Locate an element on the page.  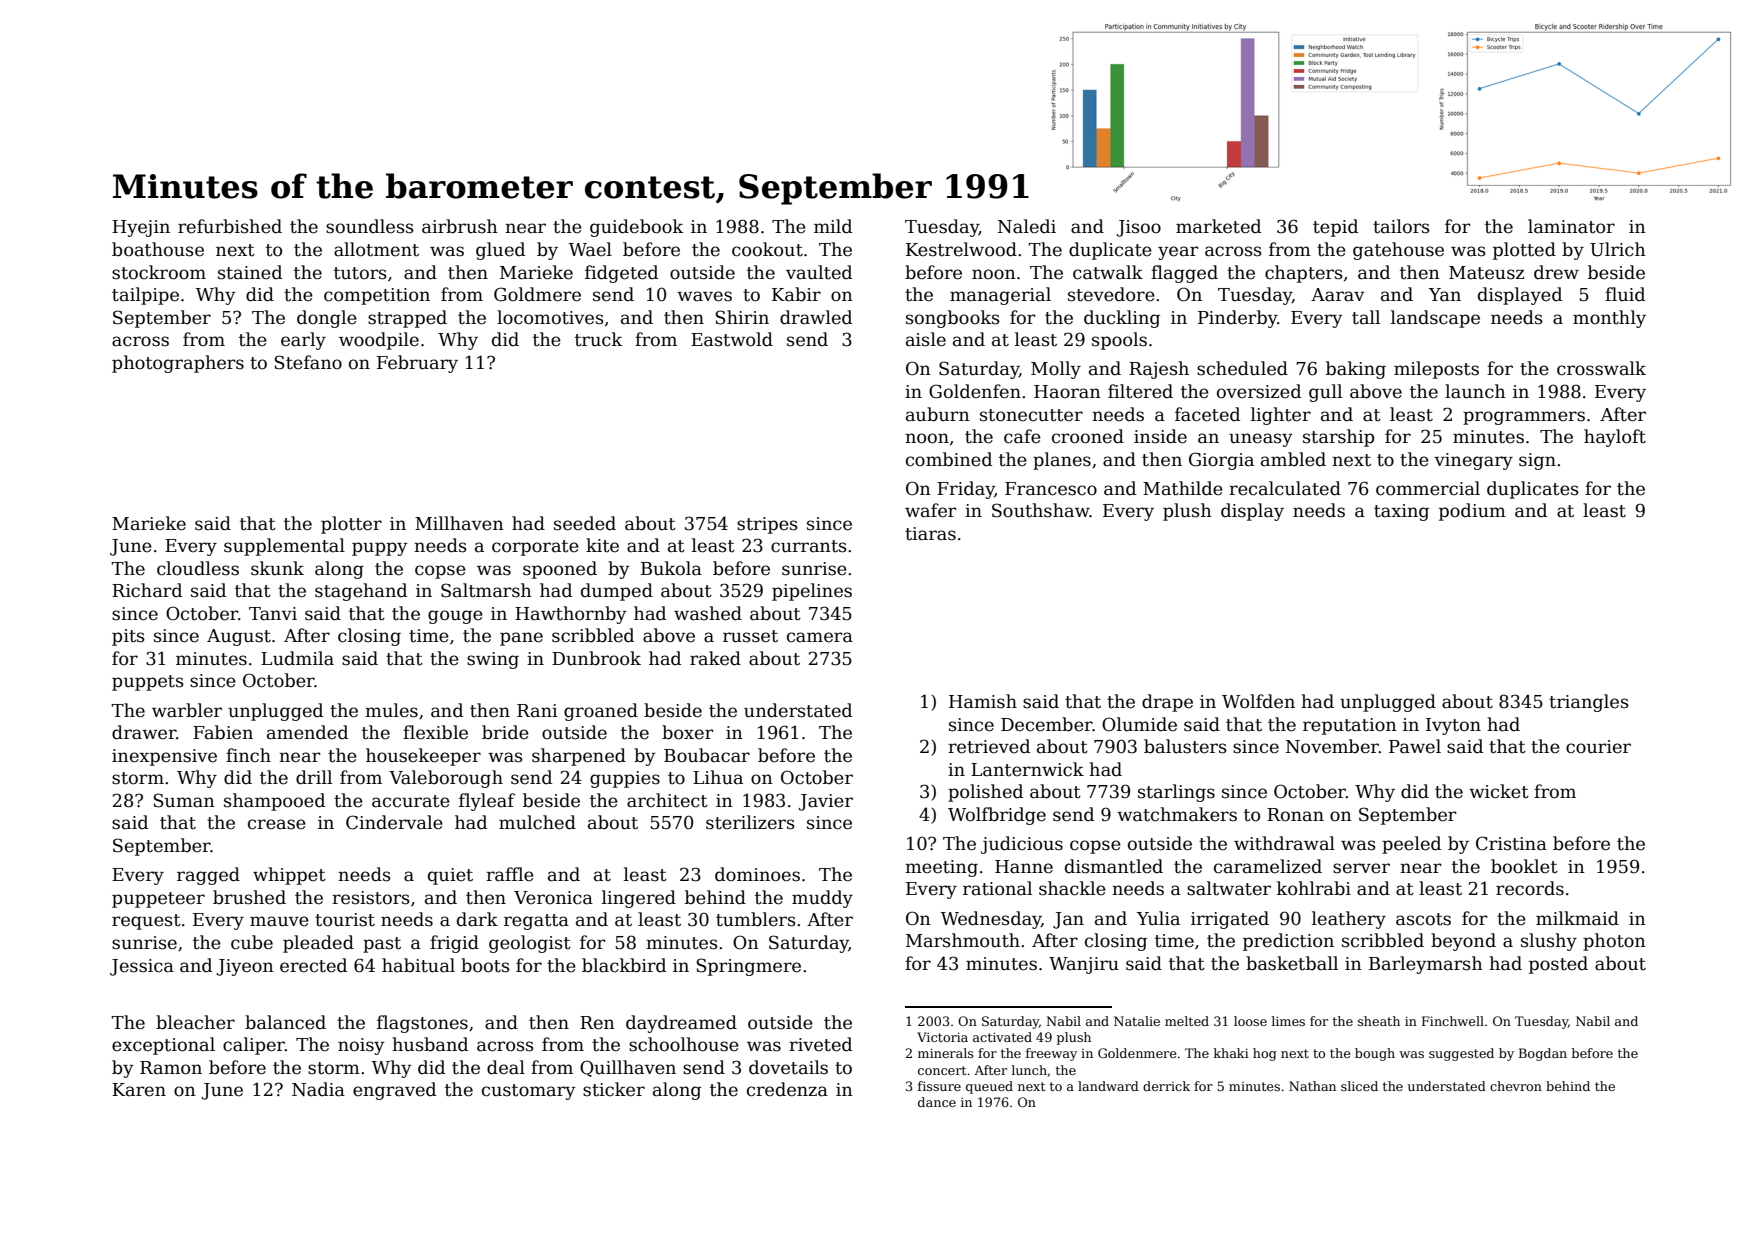
Pawel is located at coordinates (1415, 746).
